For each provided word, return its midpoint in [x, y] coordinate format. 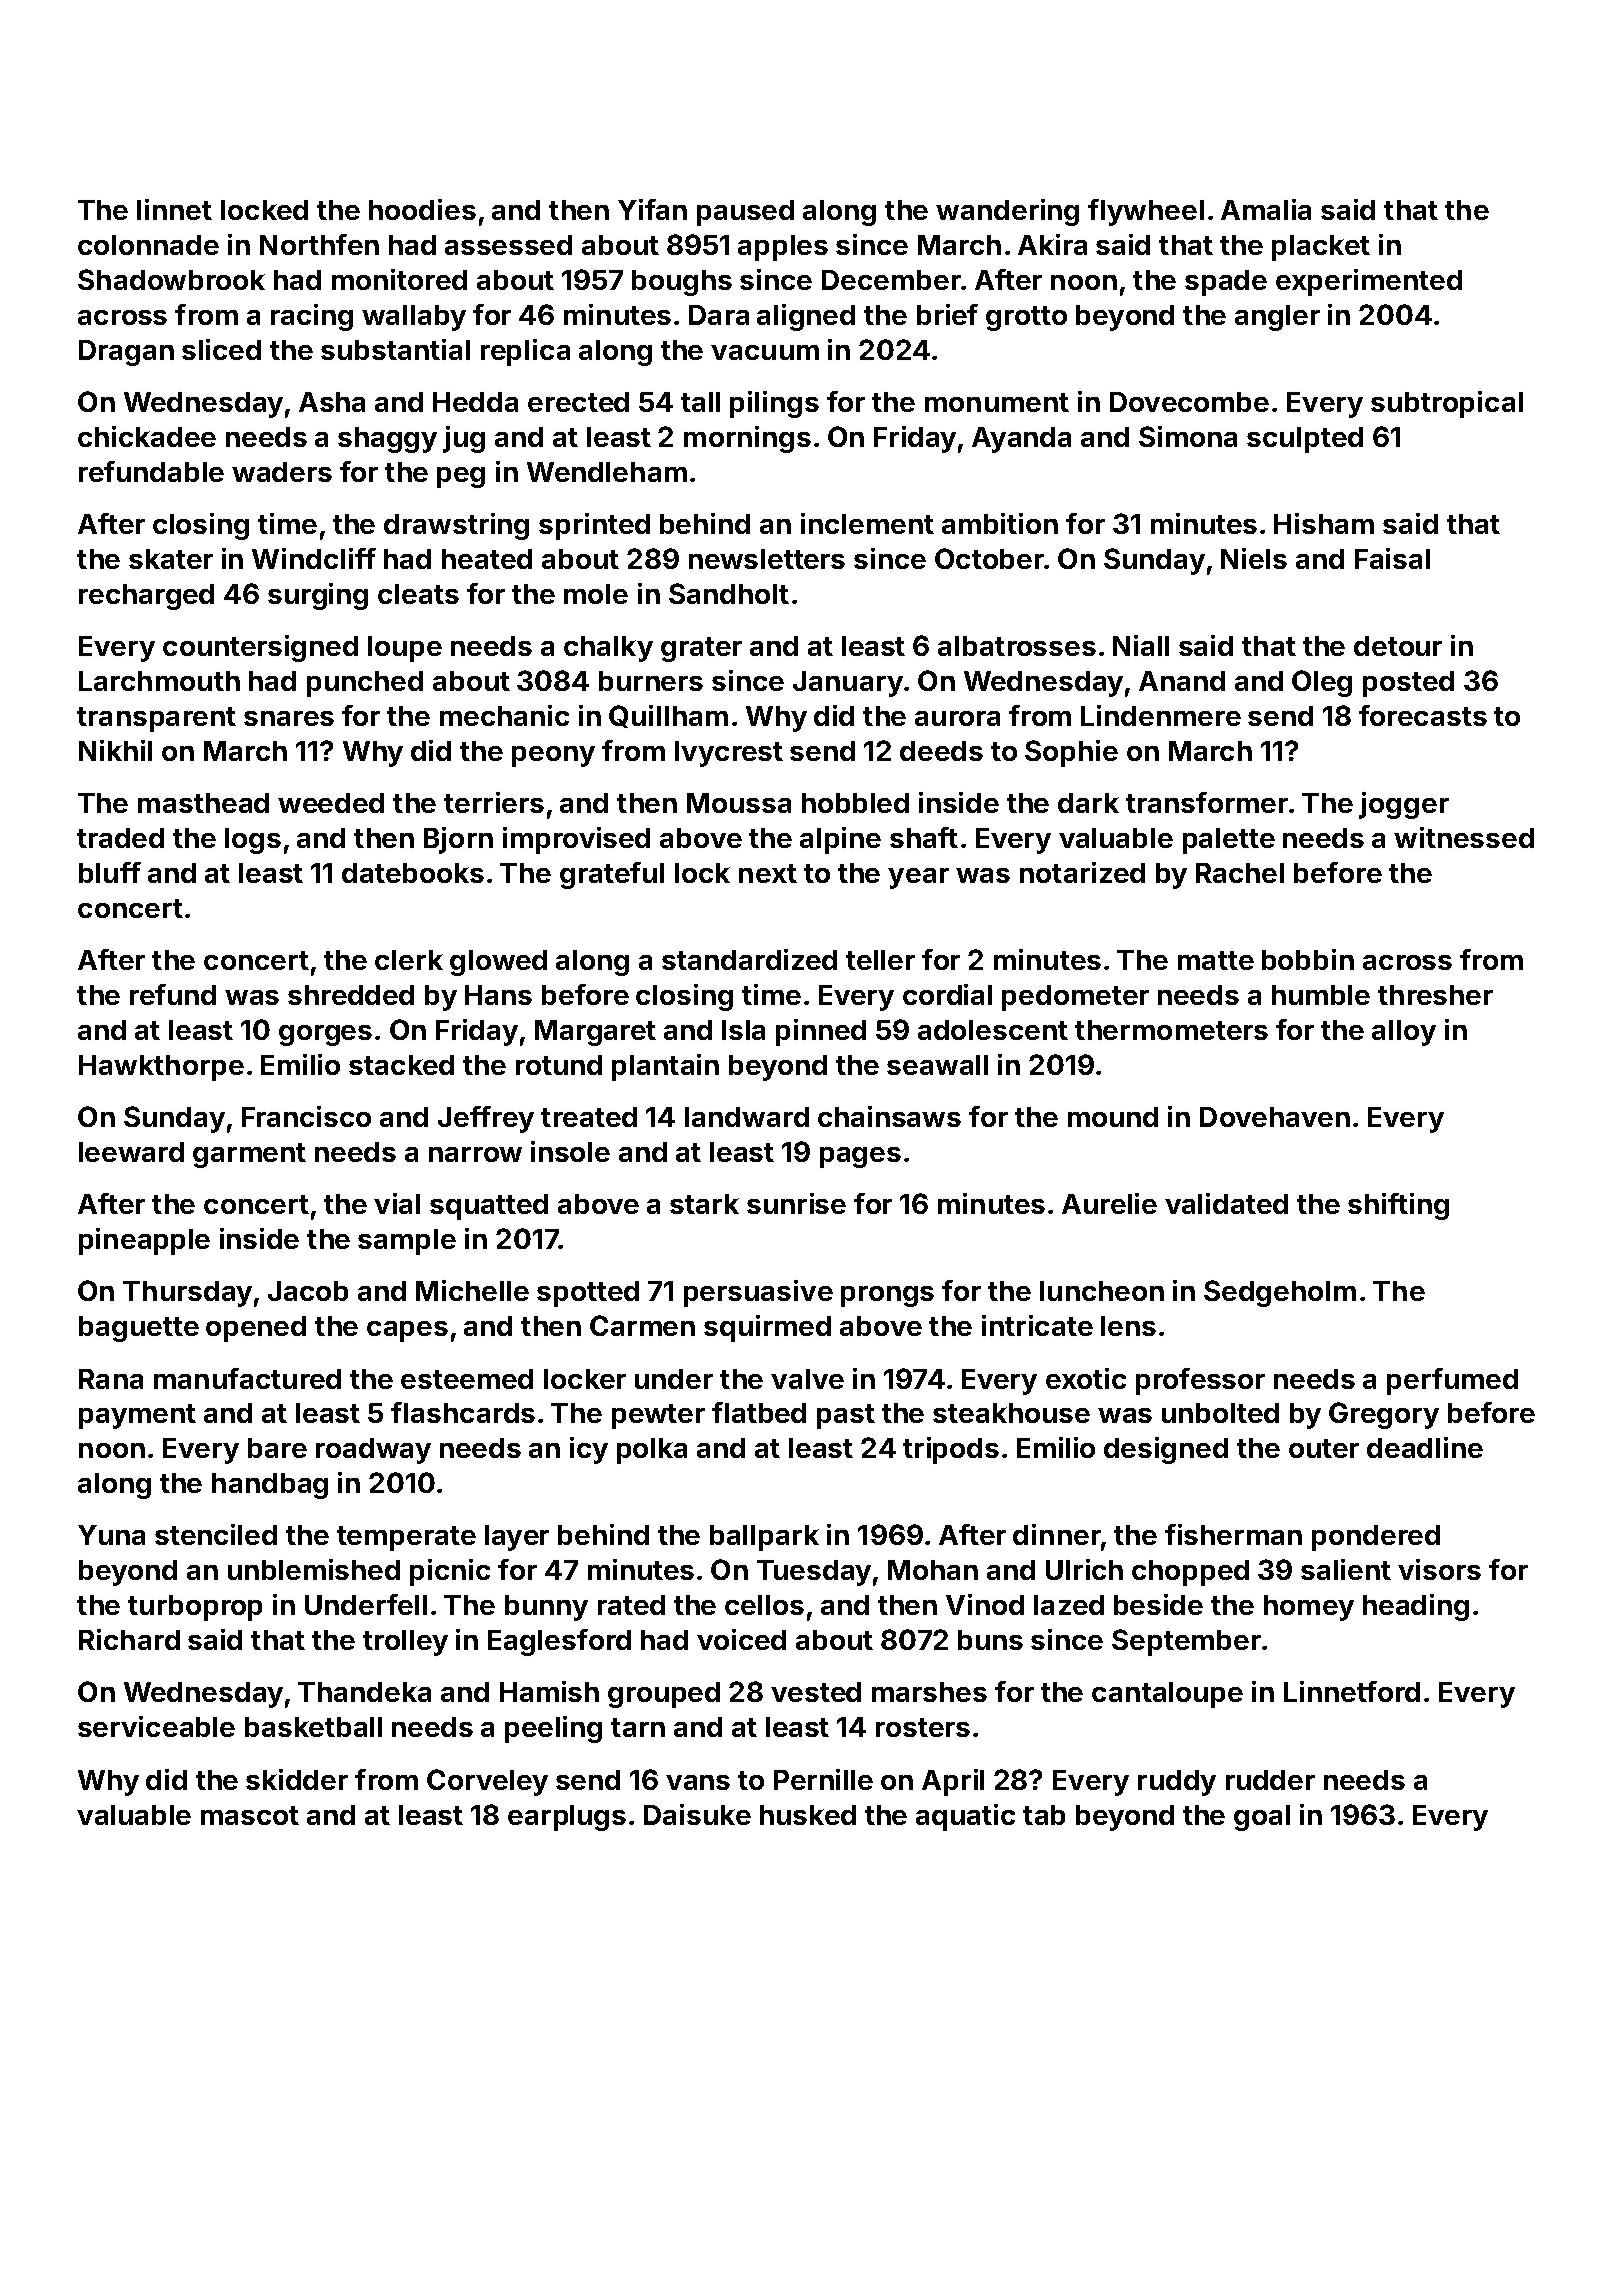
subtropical [1447, 404]
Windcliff [314, 558]
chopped [1190, 1573]
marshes [929, 1692]
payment [137, 1416]
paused [745, 213]
